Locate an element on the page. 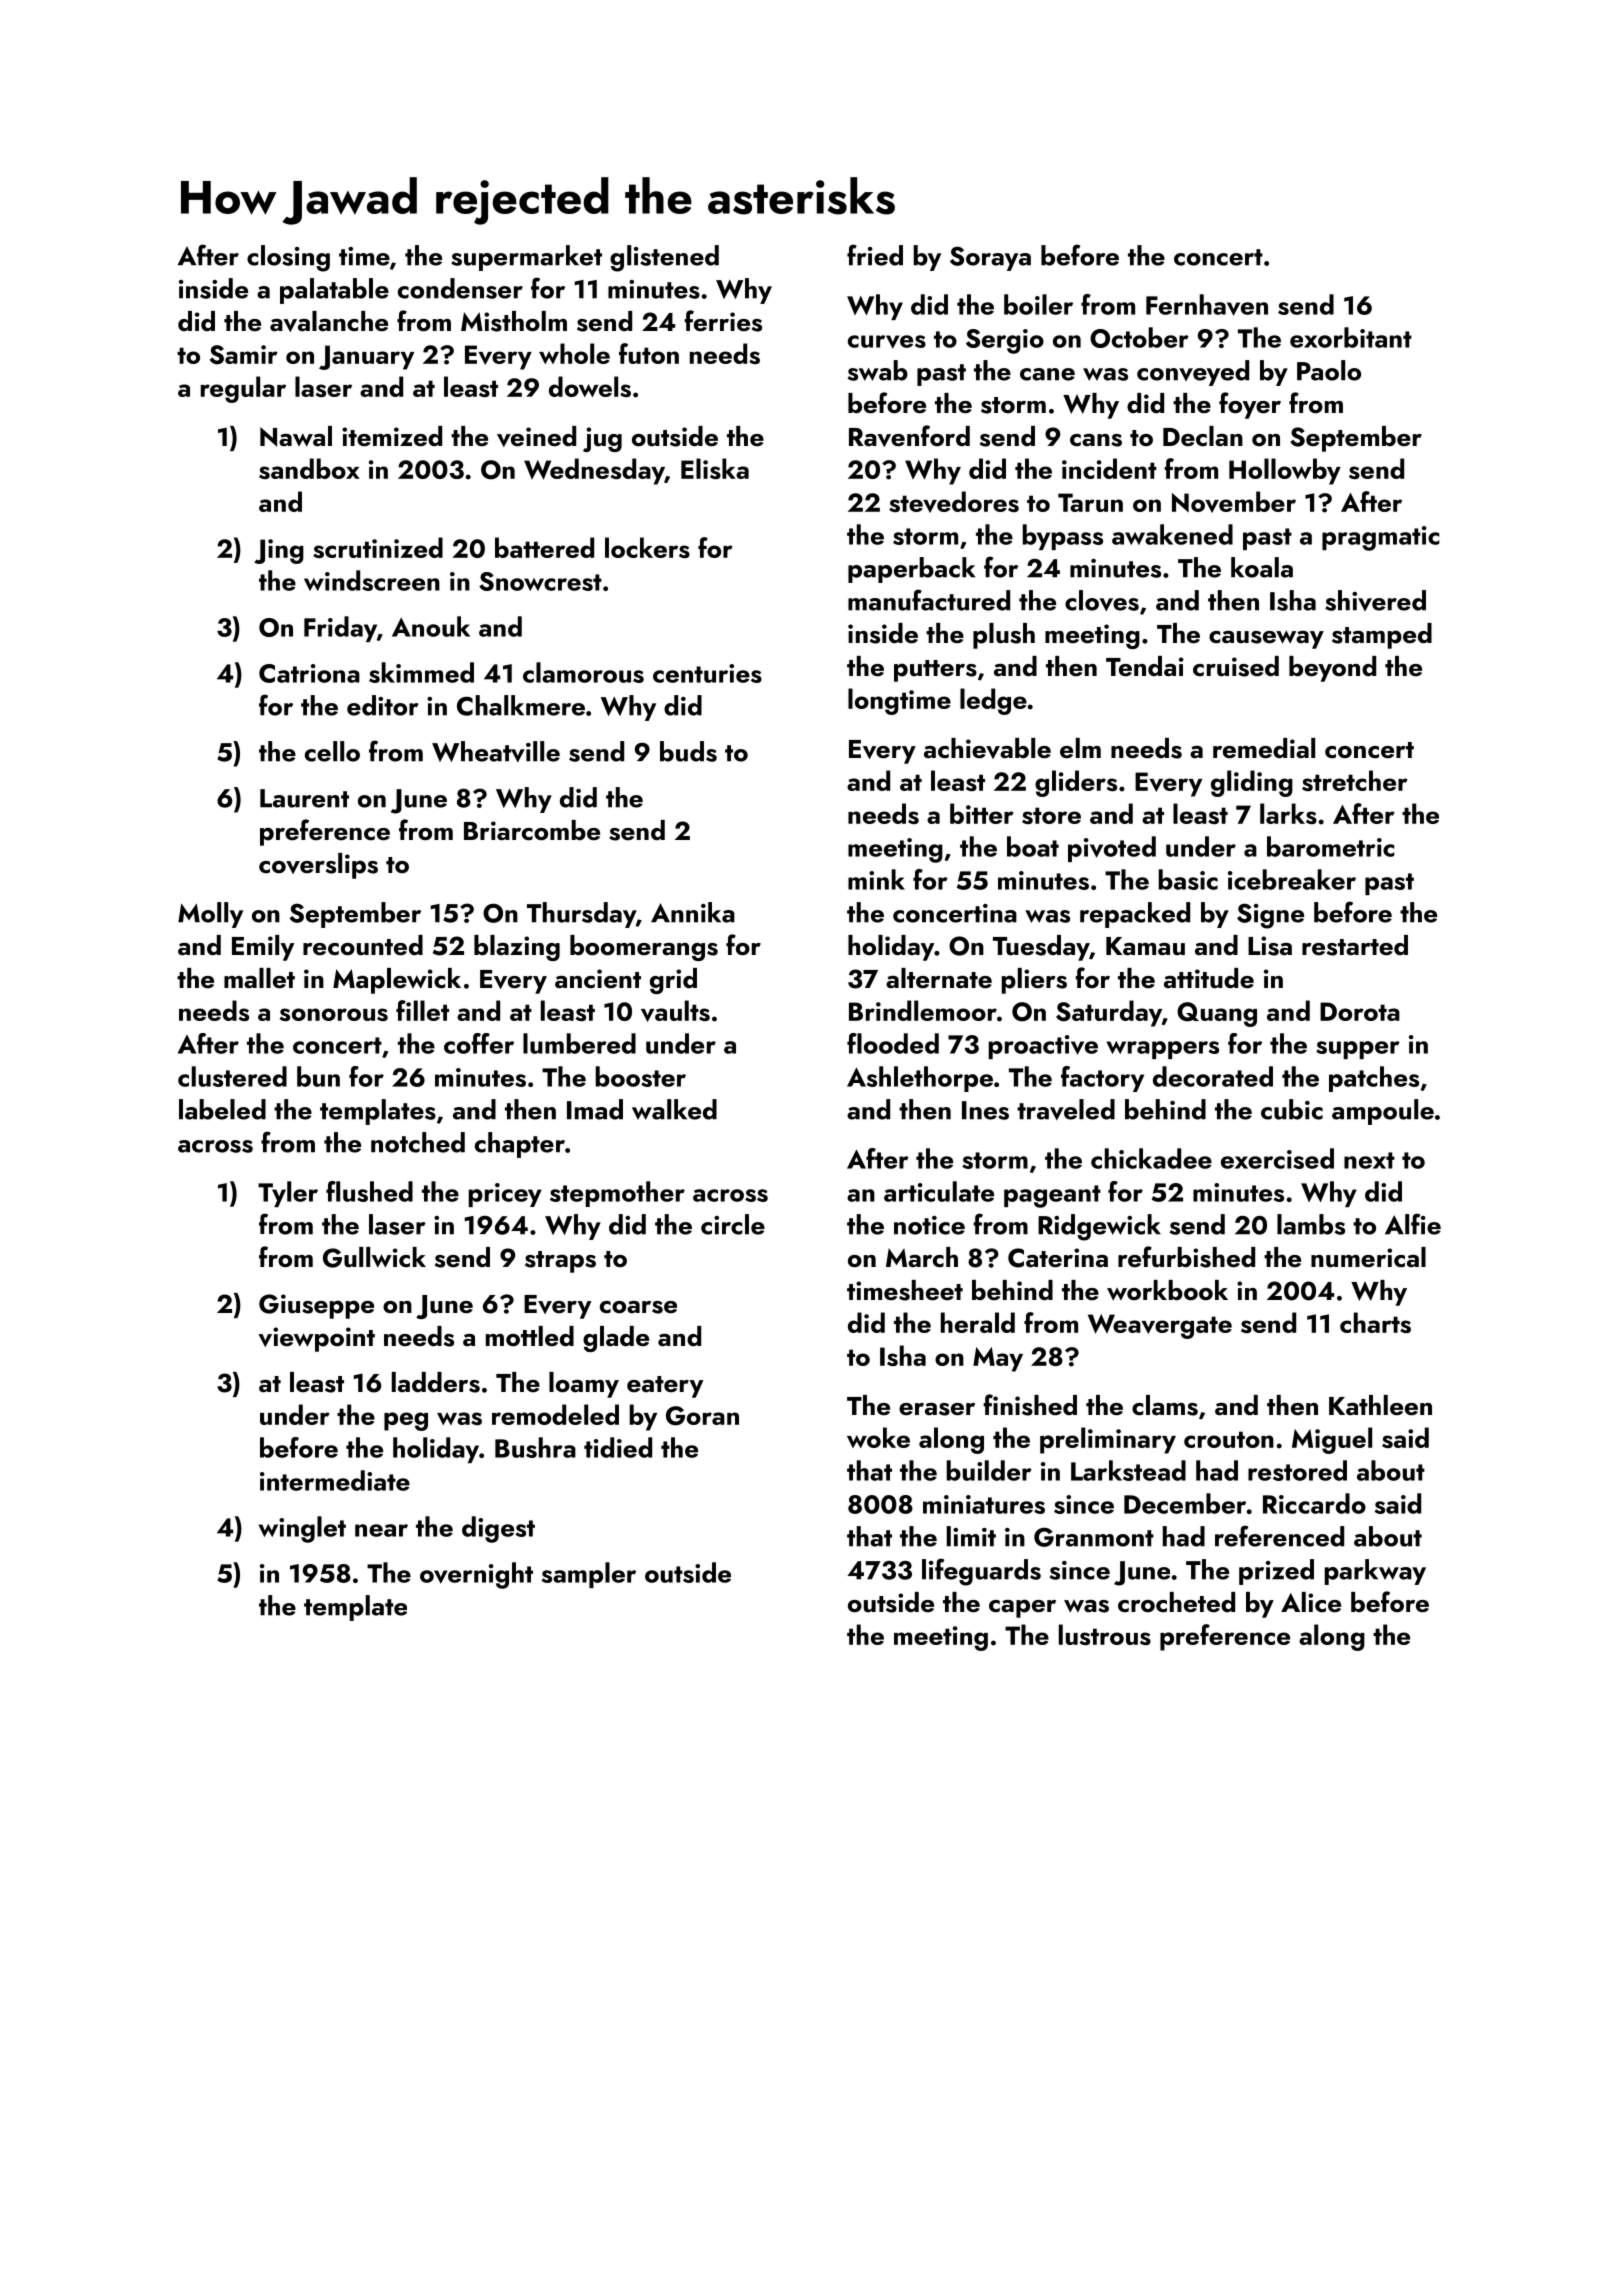  pivoted is located at coordinates (1112, 849).
